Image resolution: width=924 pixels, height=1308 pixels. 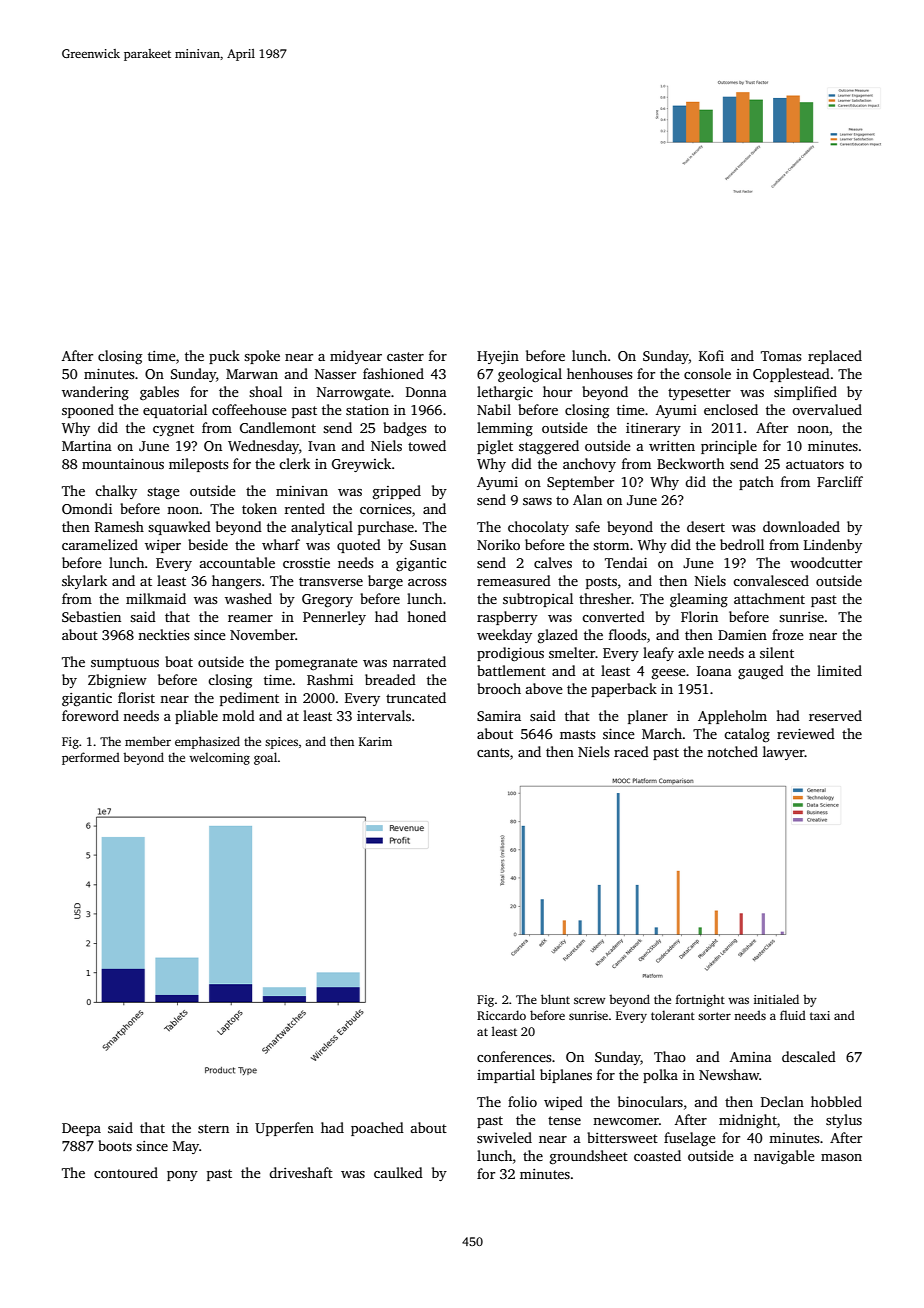 I want to click on Kofi, so click(x=711, y=355).
